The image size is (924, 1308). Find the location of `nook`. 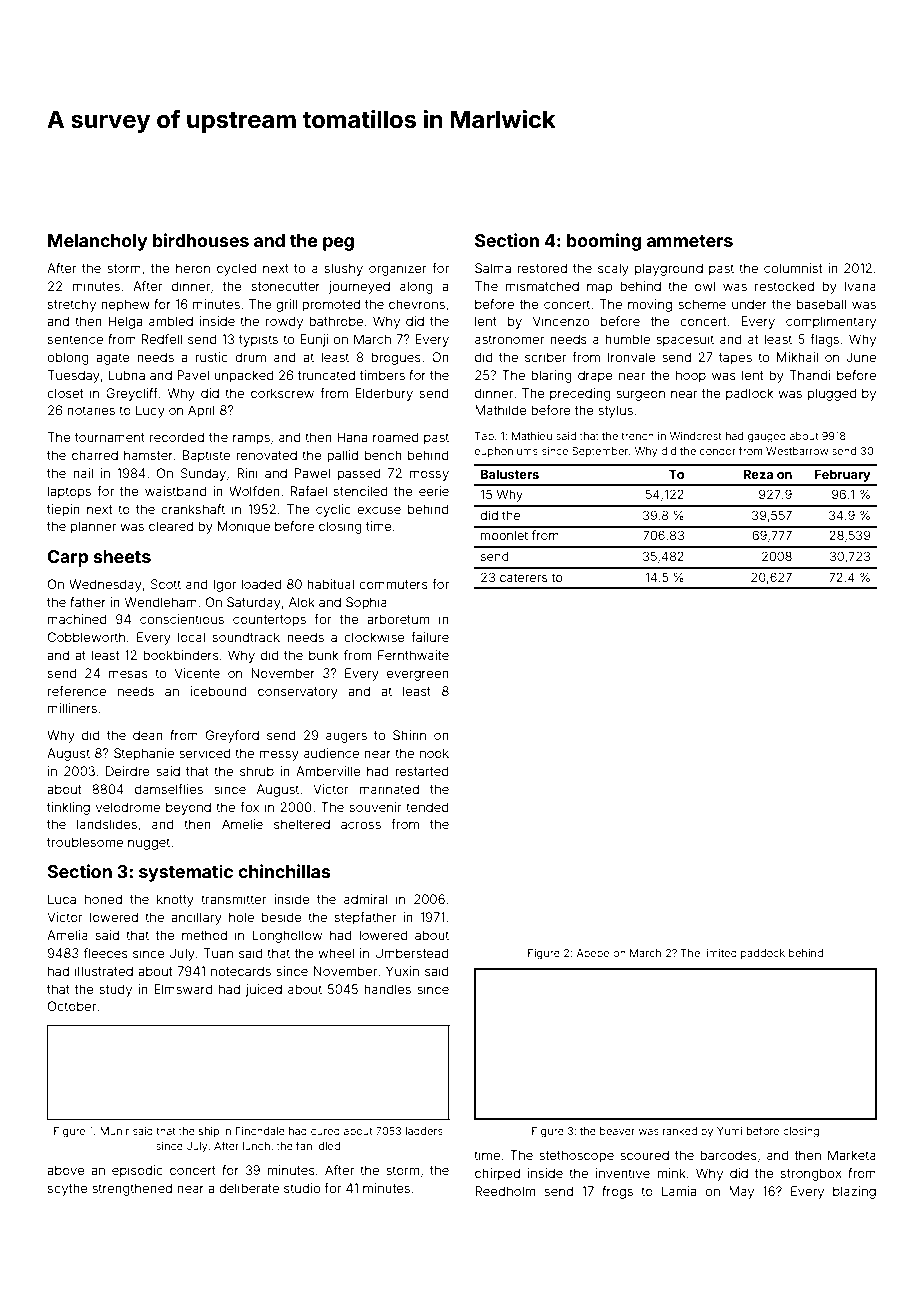

nook is located at coordinates (434, 753).
